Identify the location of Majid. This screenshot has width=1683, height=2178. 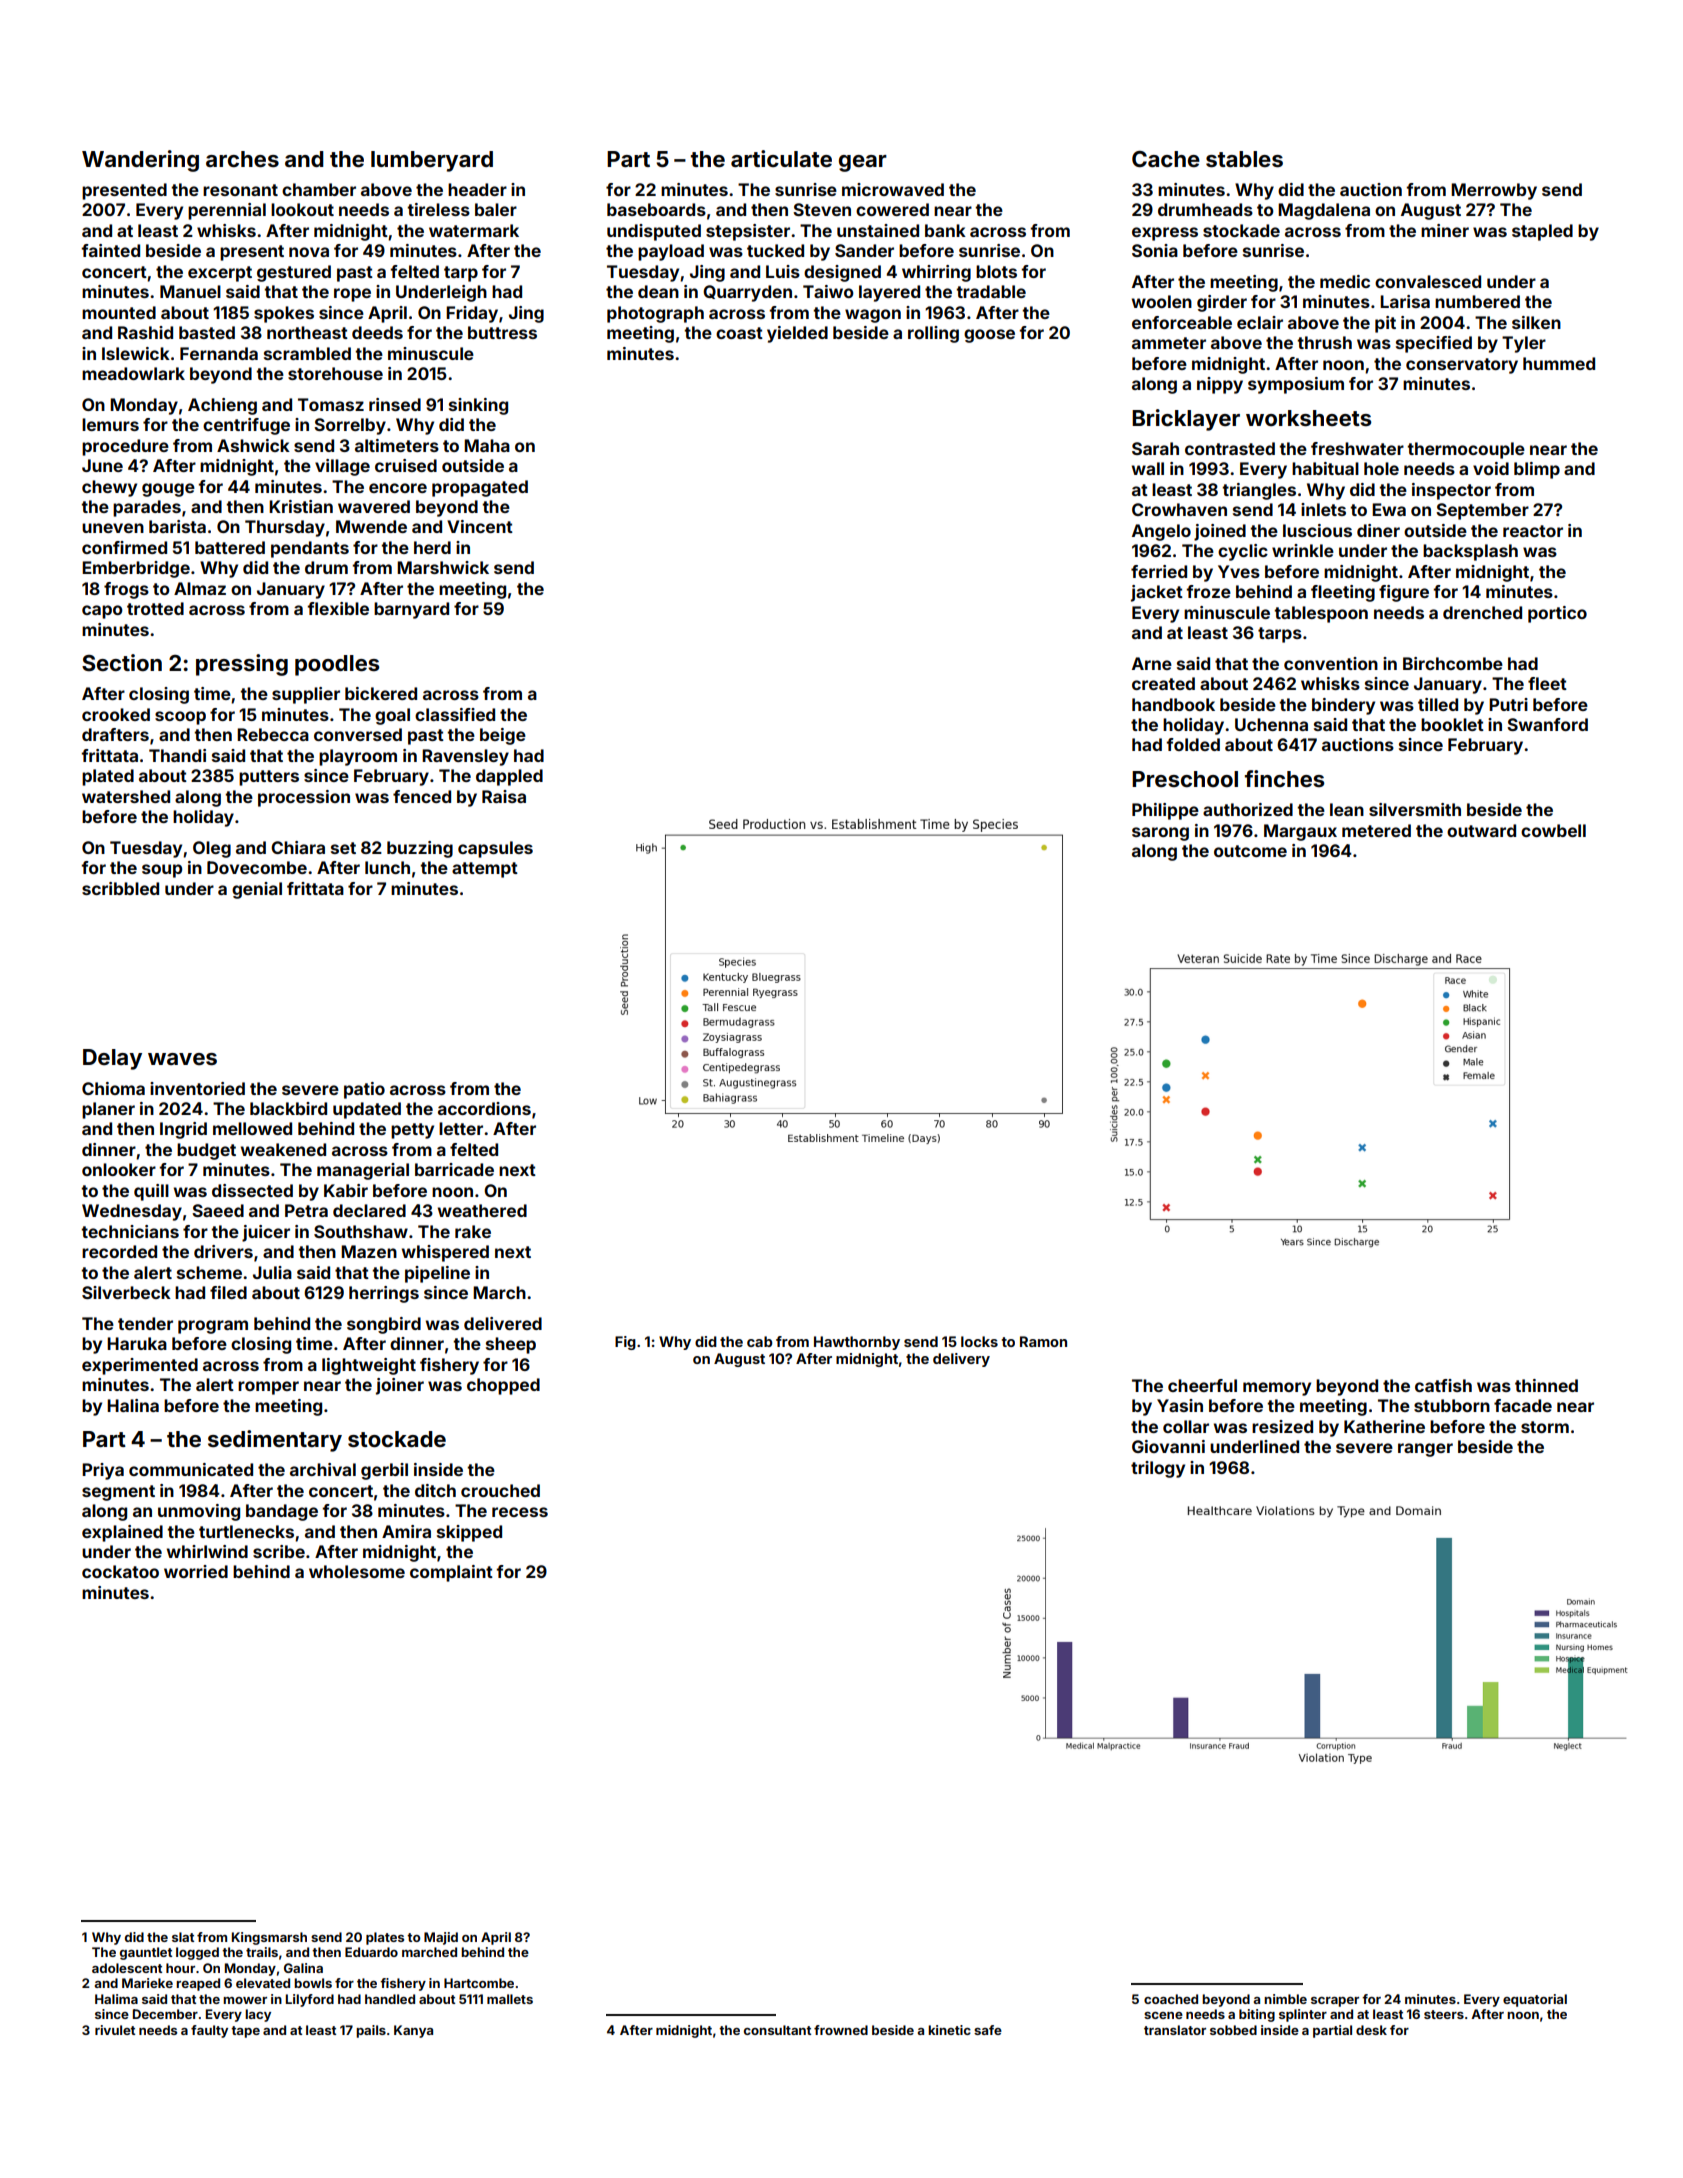
(441, 1938).
